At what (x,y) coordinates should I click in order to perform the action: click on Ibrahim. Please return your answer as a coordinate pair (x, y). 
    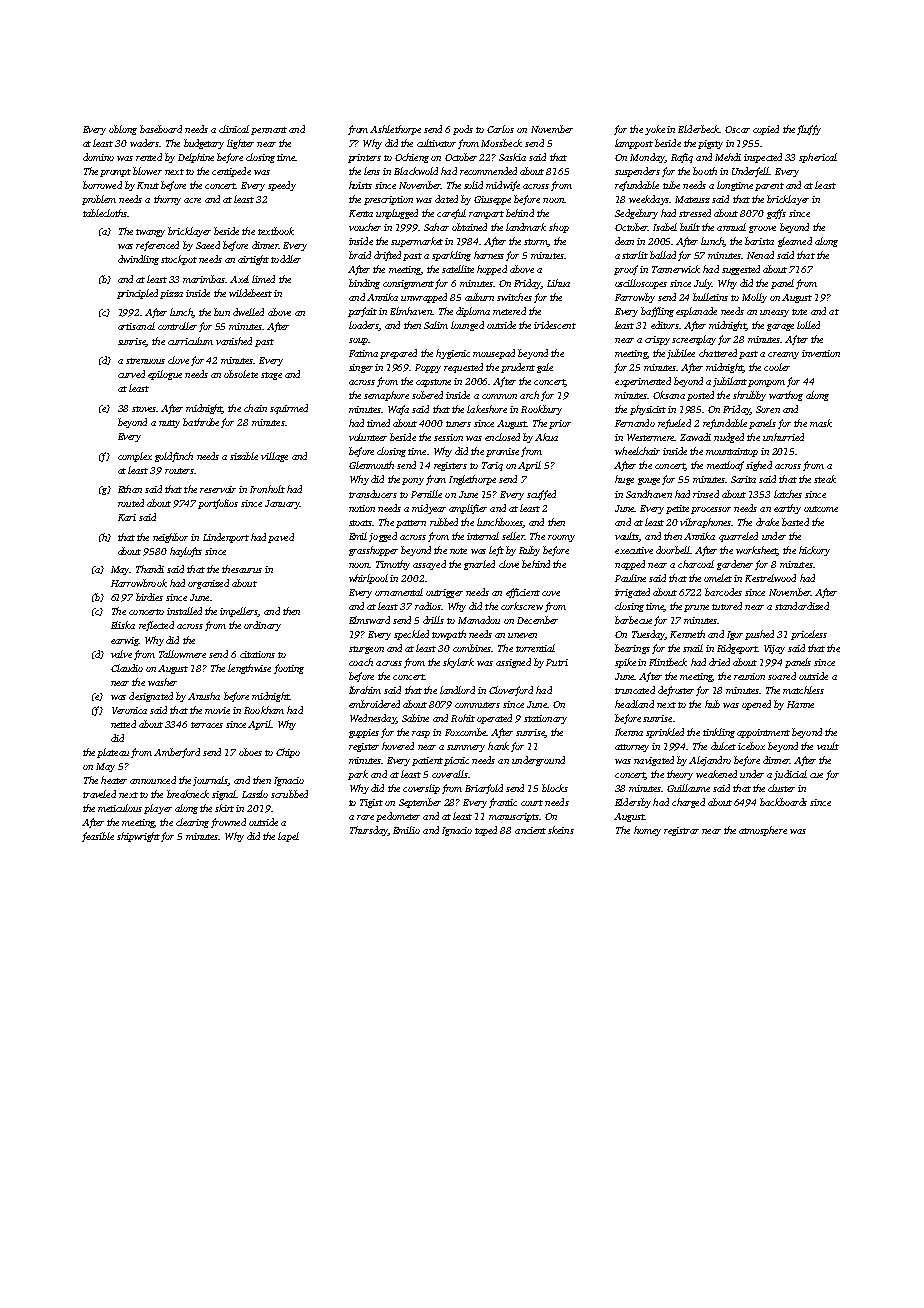
    Looking at the image, I should click on (365, 690).
